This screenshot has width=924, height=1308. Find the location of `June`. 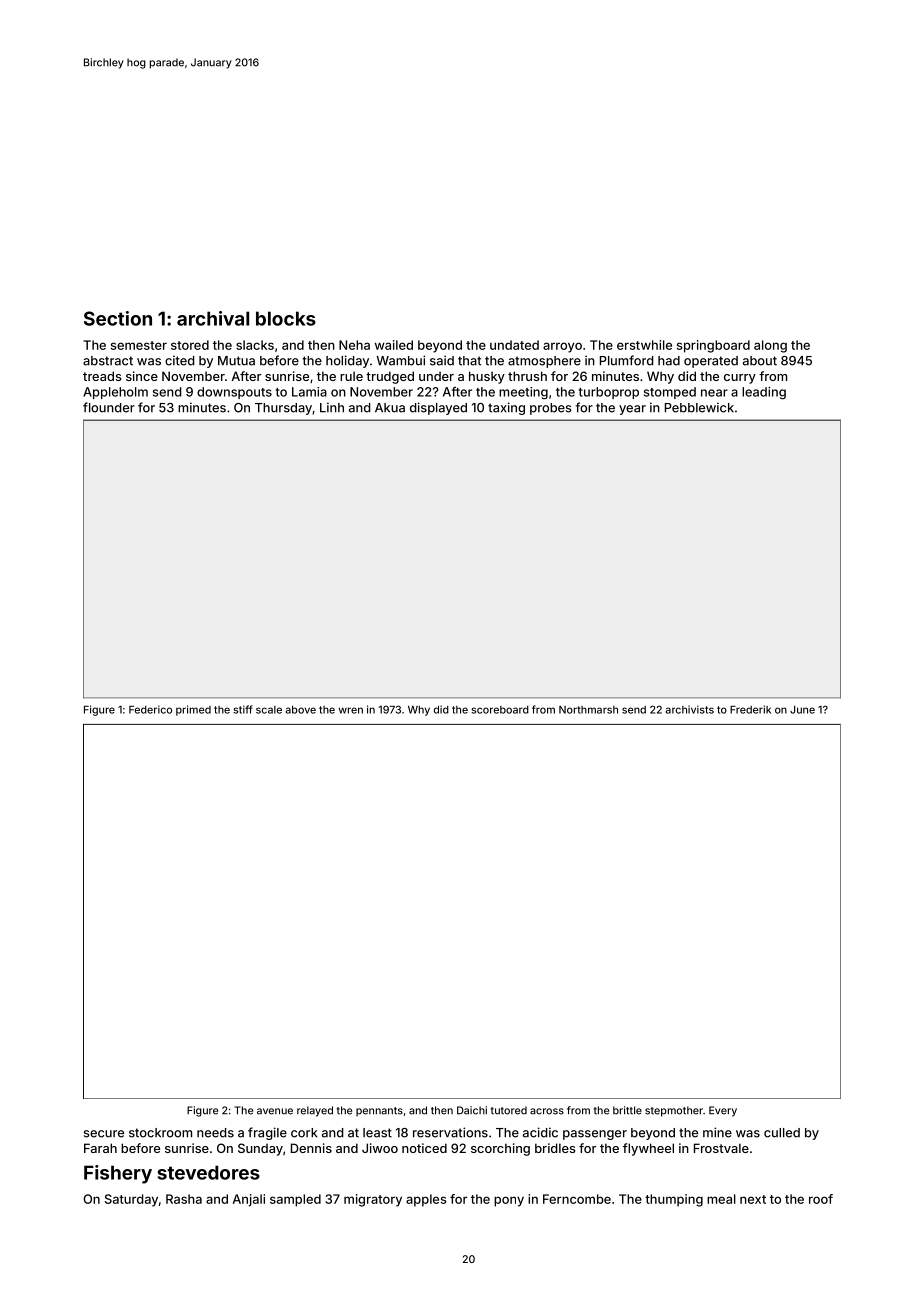

June is located at coordinates (802, 710).
